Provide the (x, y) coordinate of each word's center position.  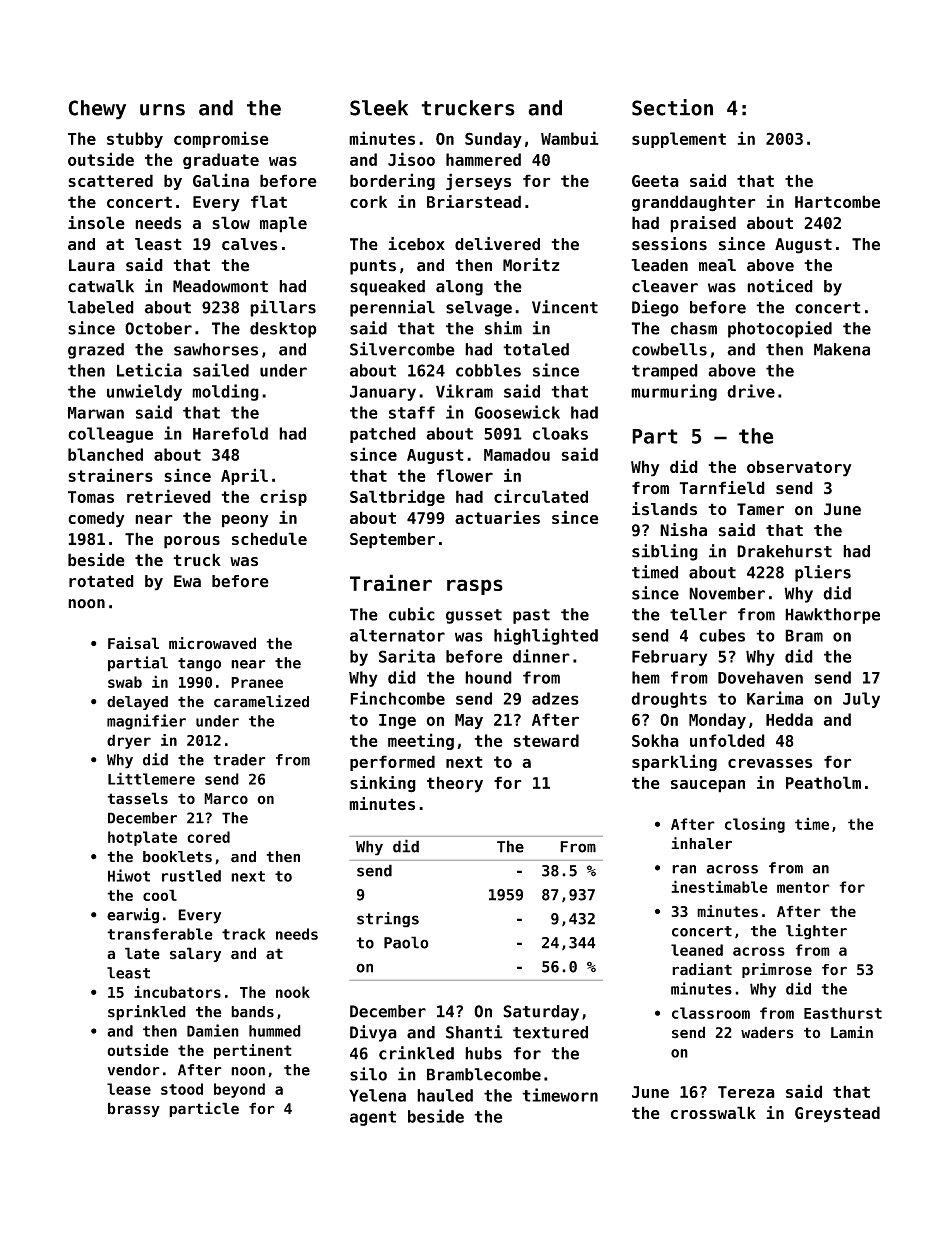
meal (717, 265)
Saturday (541, 1013)
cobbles (488, 370)
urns (162, 110)
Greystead (837, 1114)
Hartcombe (837, 201)
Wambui (570, 138)
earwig (133, 916)
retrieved (169, 496)
